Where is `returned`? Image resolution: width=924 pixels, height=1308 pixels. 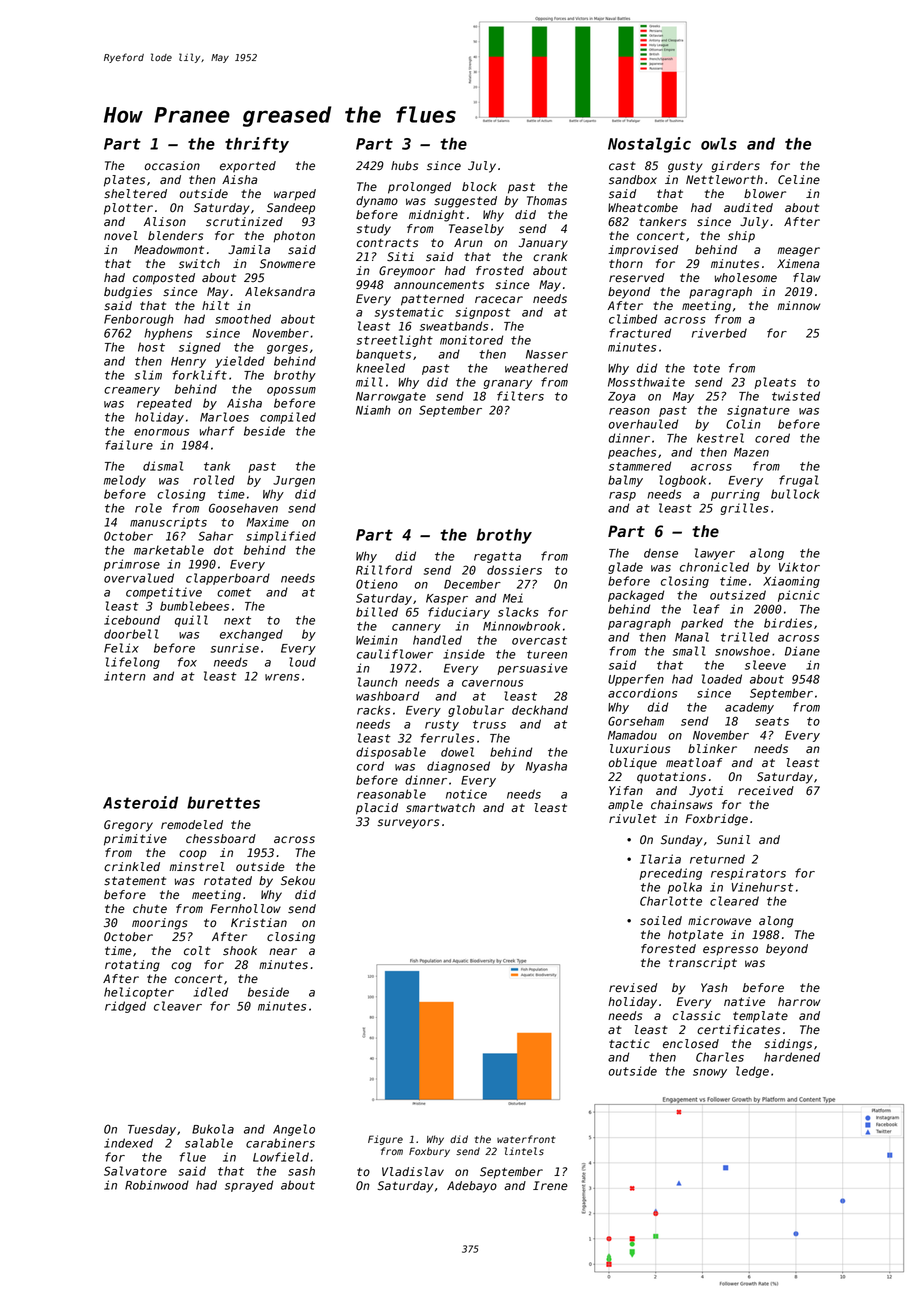 returned is located at coordinates (717, 859).
